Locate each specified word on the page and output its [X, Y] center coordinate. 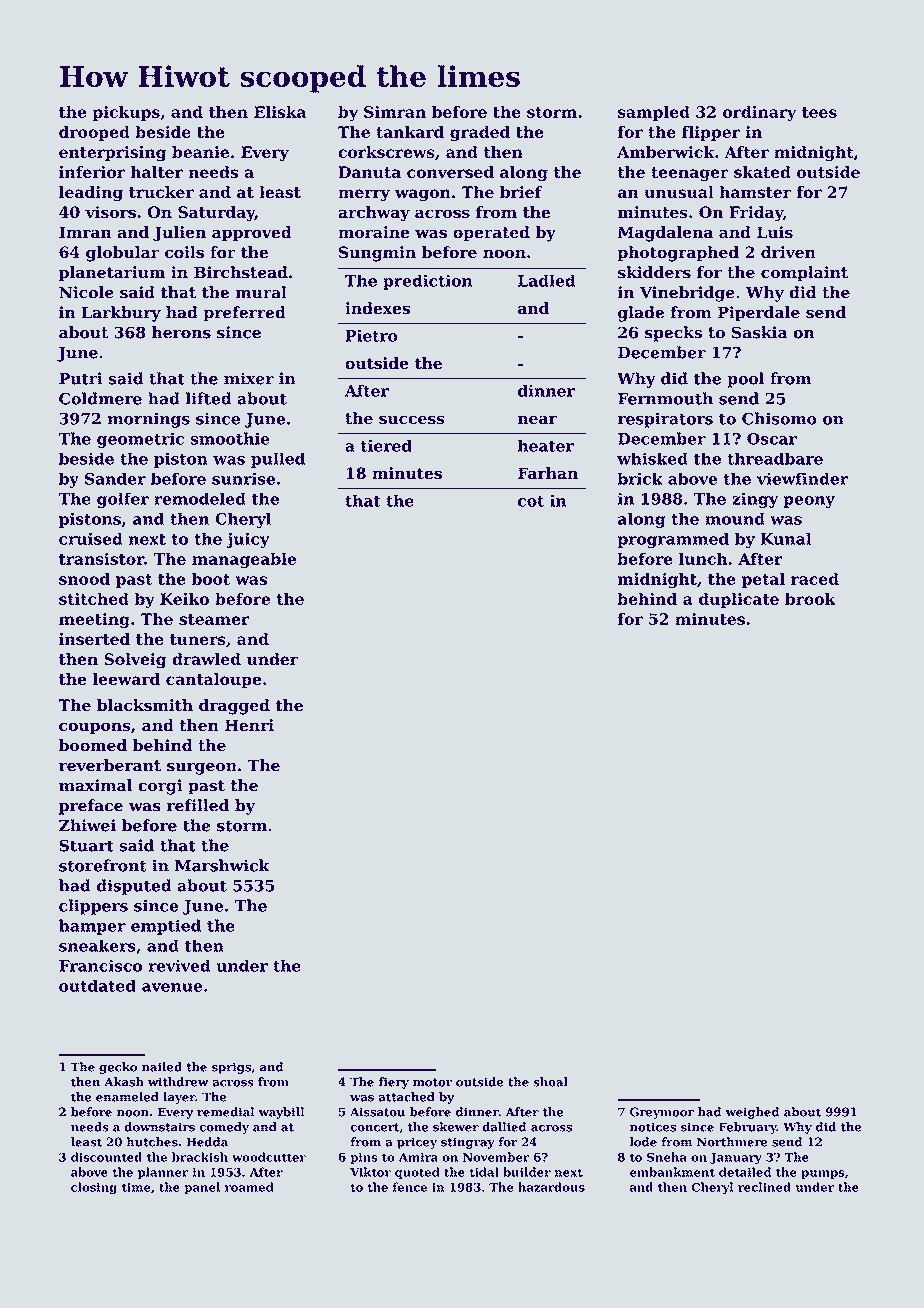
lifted [208, 398]
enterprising [112, 154]
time [136, 1187]
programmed [673, 540]
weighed [752, 1113]
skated [762, 172]
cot [531, 501]
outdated [97, 985]
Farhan [548, 473]
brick [640, 478]
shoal [550, 1082]
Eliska [280, 112]
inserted [94, 639]
